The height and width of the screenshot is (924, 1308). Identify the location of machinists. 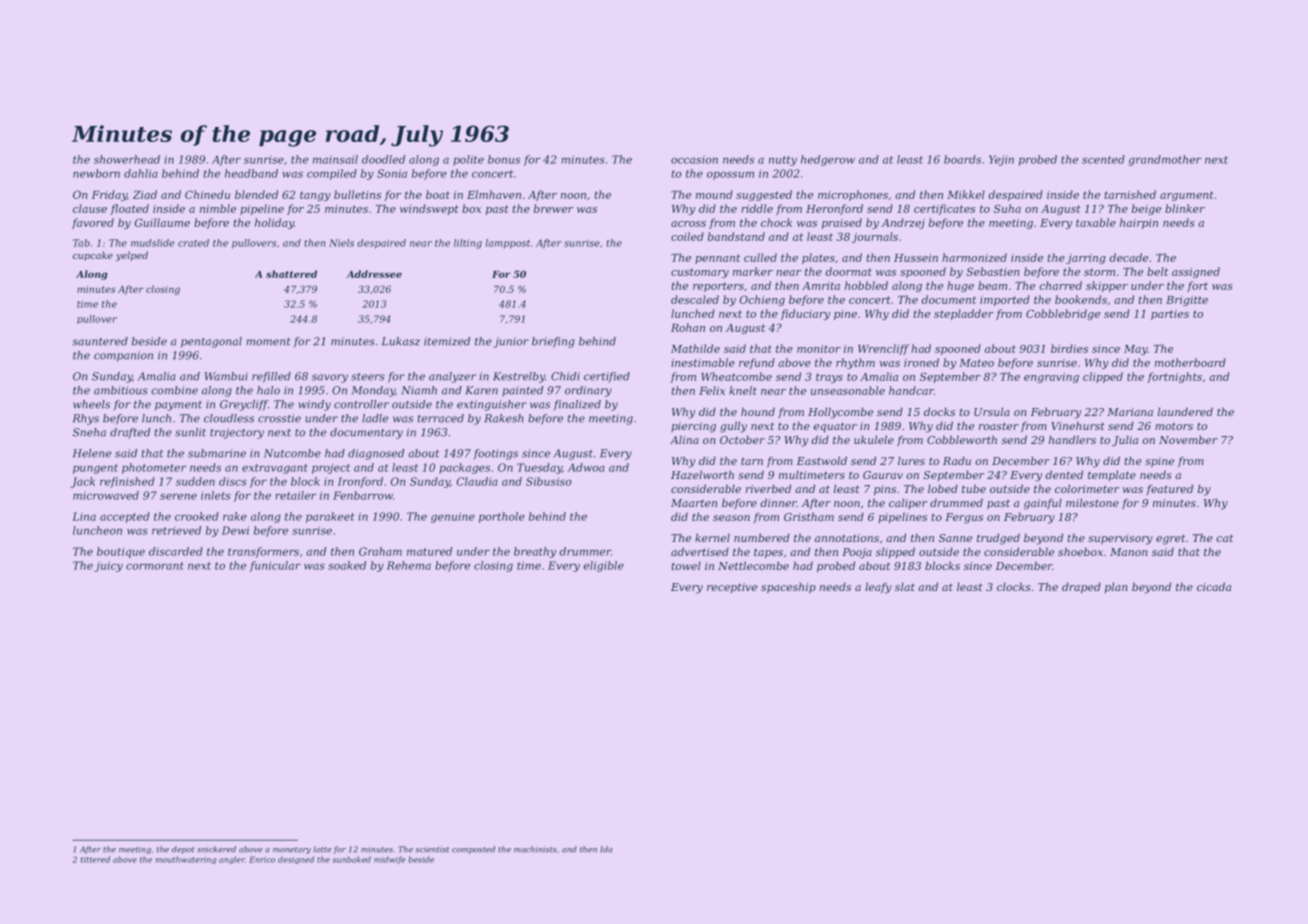
(535, 849).
